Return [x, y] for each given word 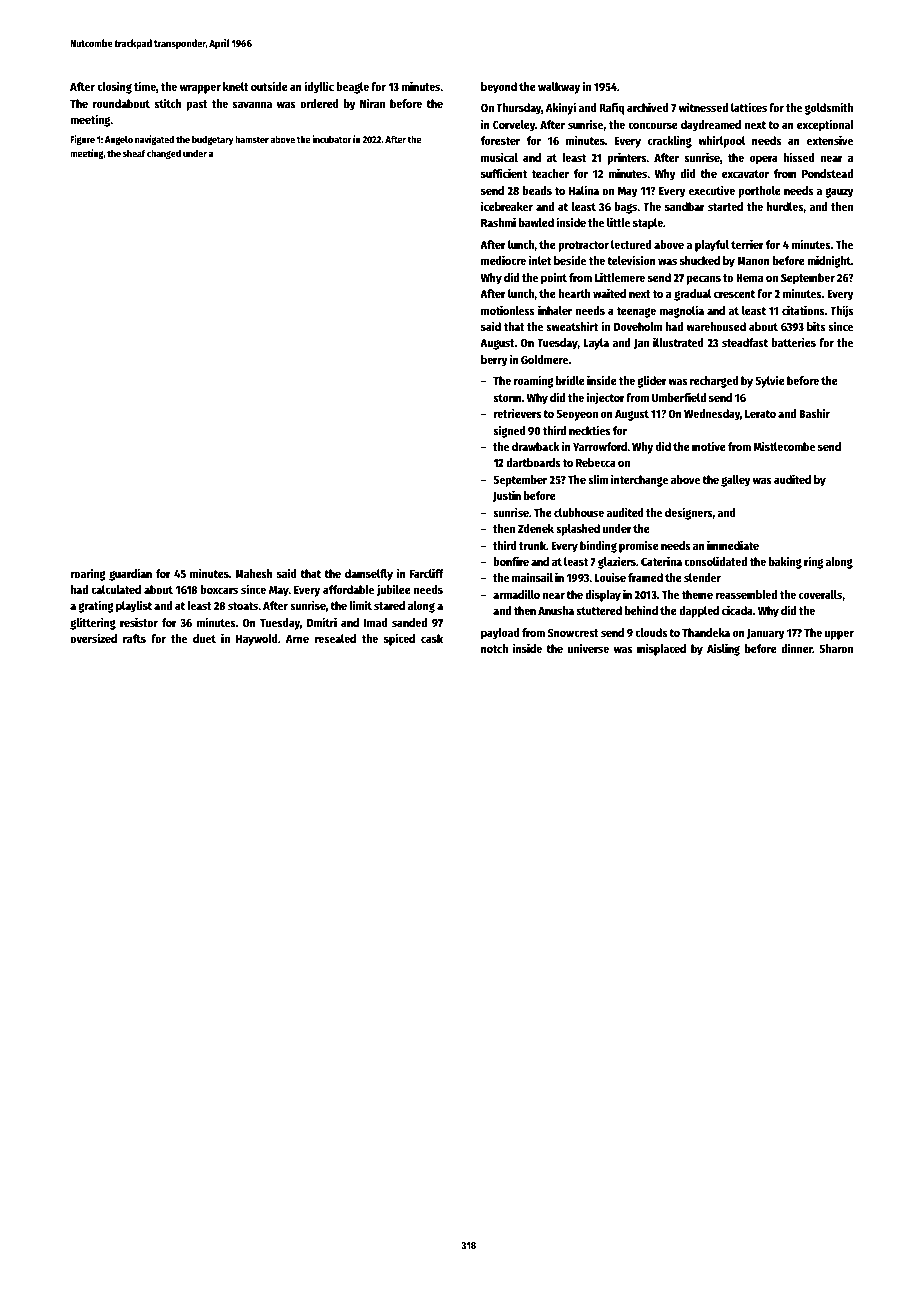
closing [114, 87]
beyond [499, 88]
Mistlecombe [784, 446]
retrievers [517, 413]
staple [648, 224]
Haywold [257, 640]
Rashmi [498, 222]
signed [509, 431]
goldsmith [829, 108]
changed [164, 154]
